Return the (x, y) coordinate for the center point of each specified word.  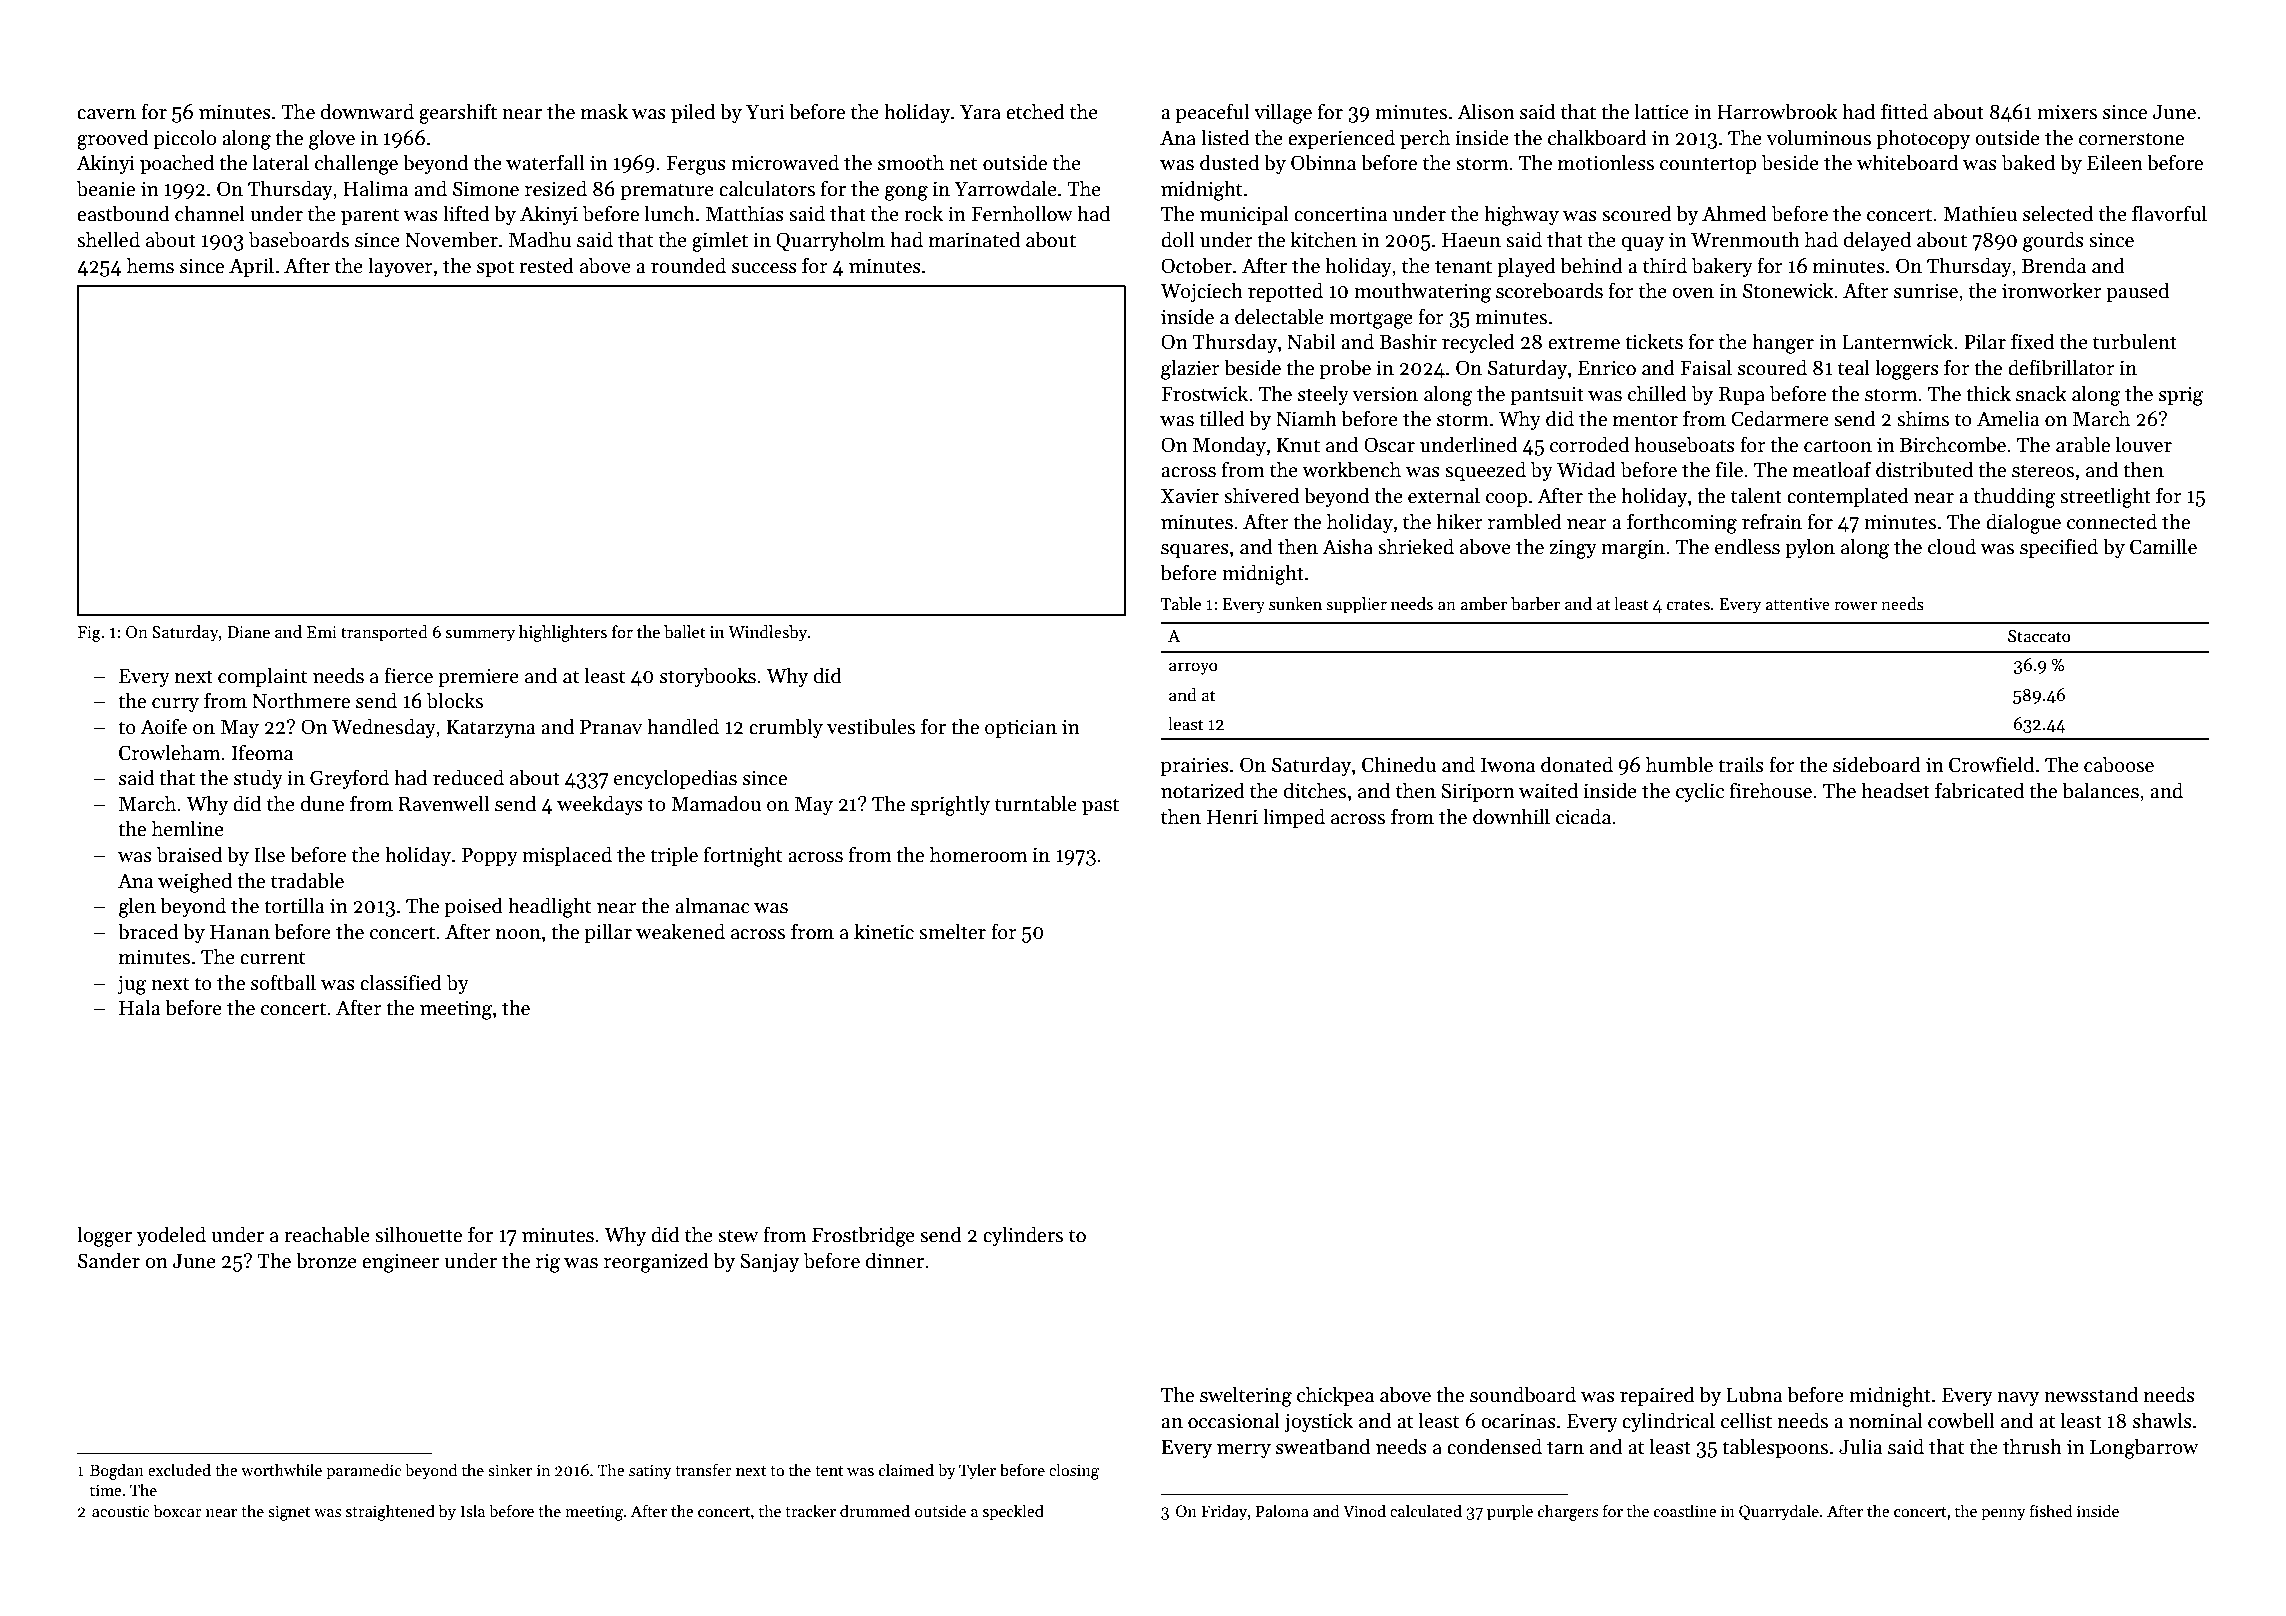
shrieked (1416, 546)
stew (738, 1236)
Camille (2163, 546)
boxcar (178, 1511)
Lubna (1754, 1394)
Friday (1224, 1512)
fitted (1904, 111)
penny (2003, 1515)
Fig (89, 634)
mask (604, 111)
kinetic (884, 931)
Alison (1486, 111)
